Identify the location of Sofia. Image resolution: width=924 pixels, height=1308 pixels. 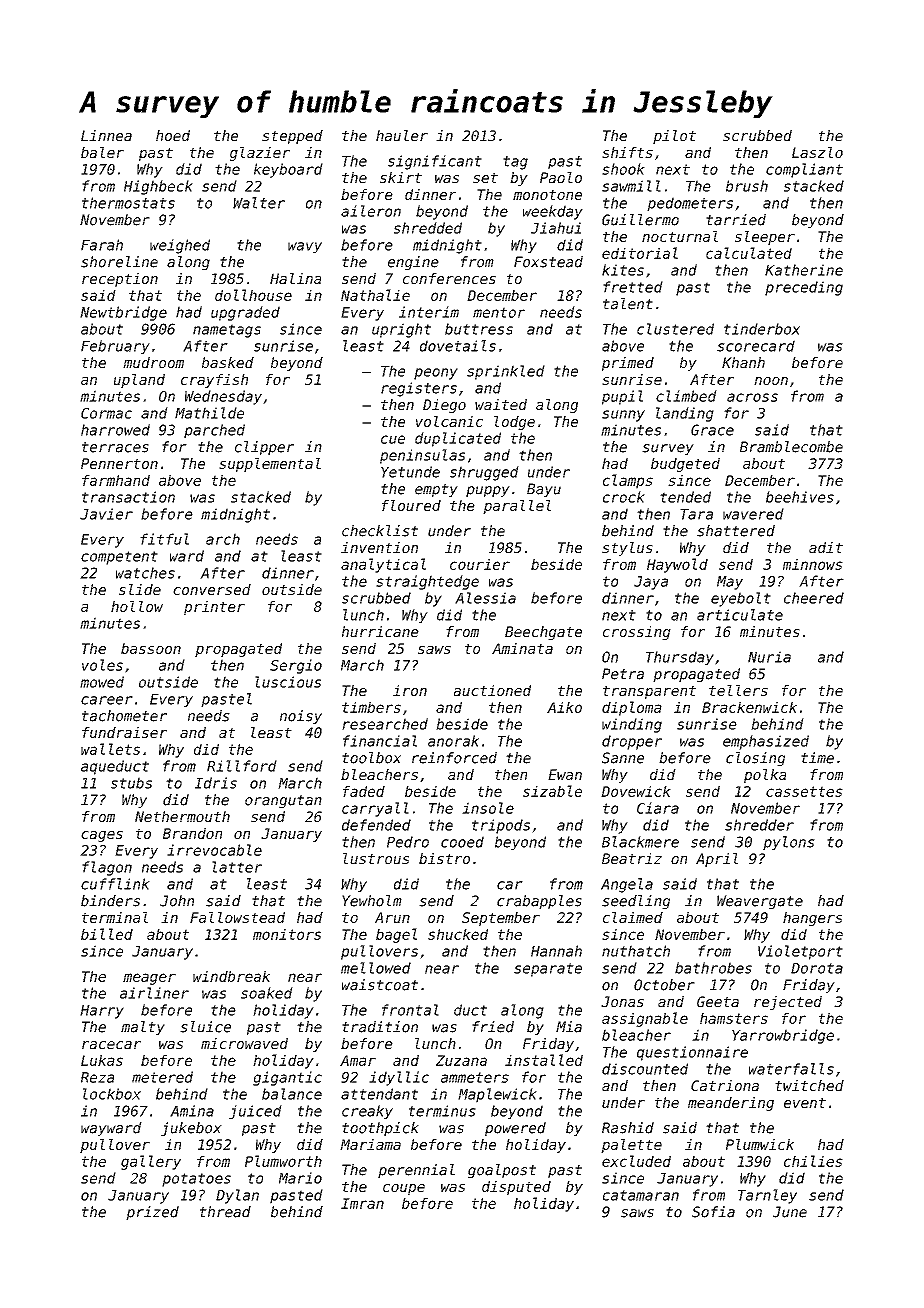
(713, 1212).
